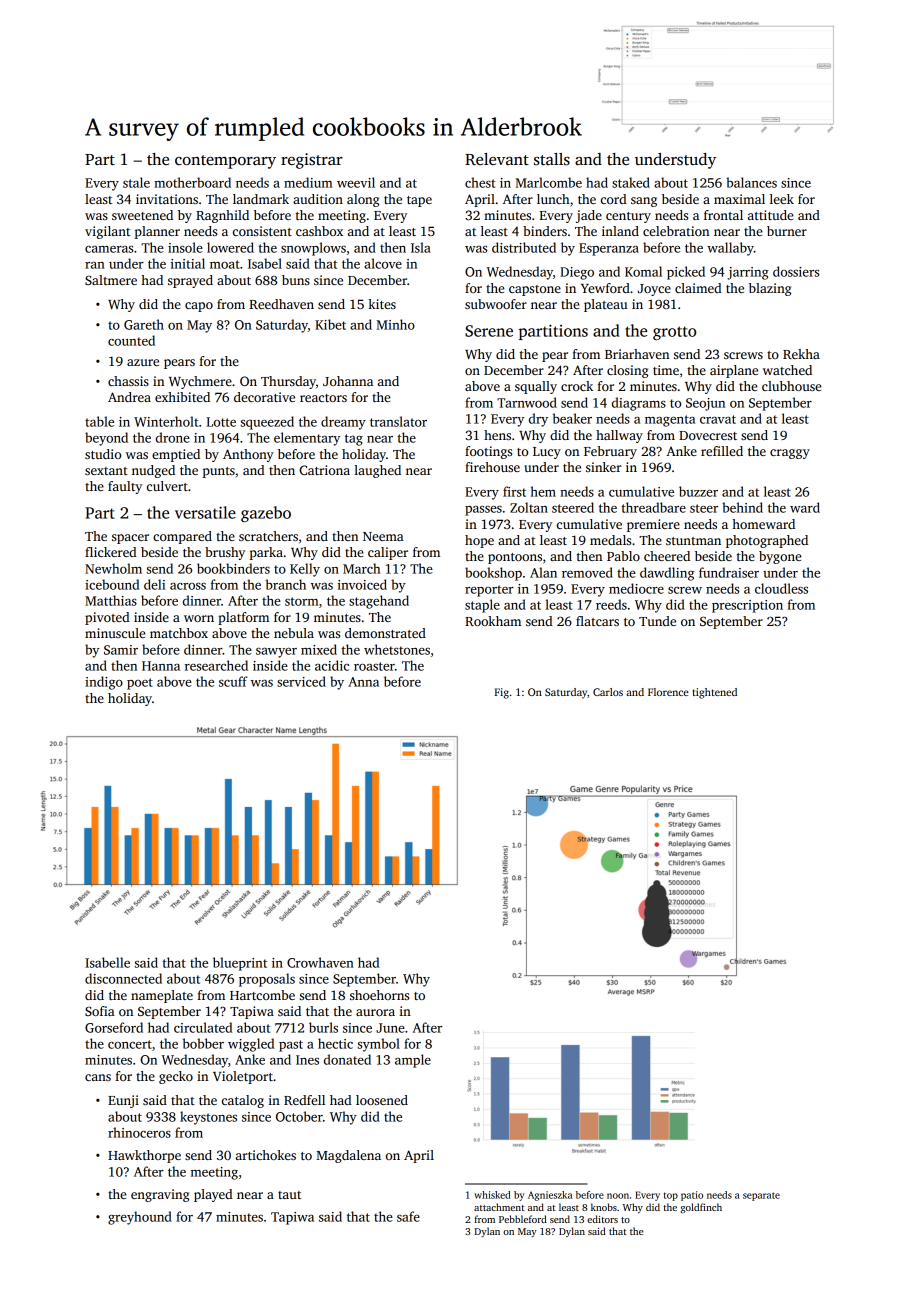  Describe the element at coordinates (301, 681) in the image. I see `serviced` at that location.
